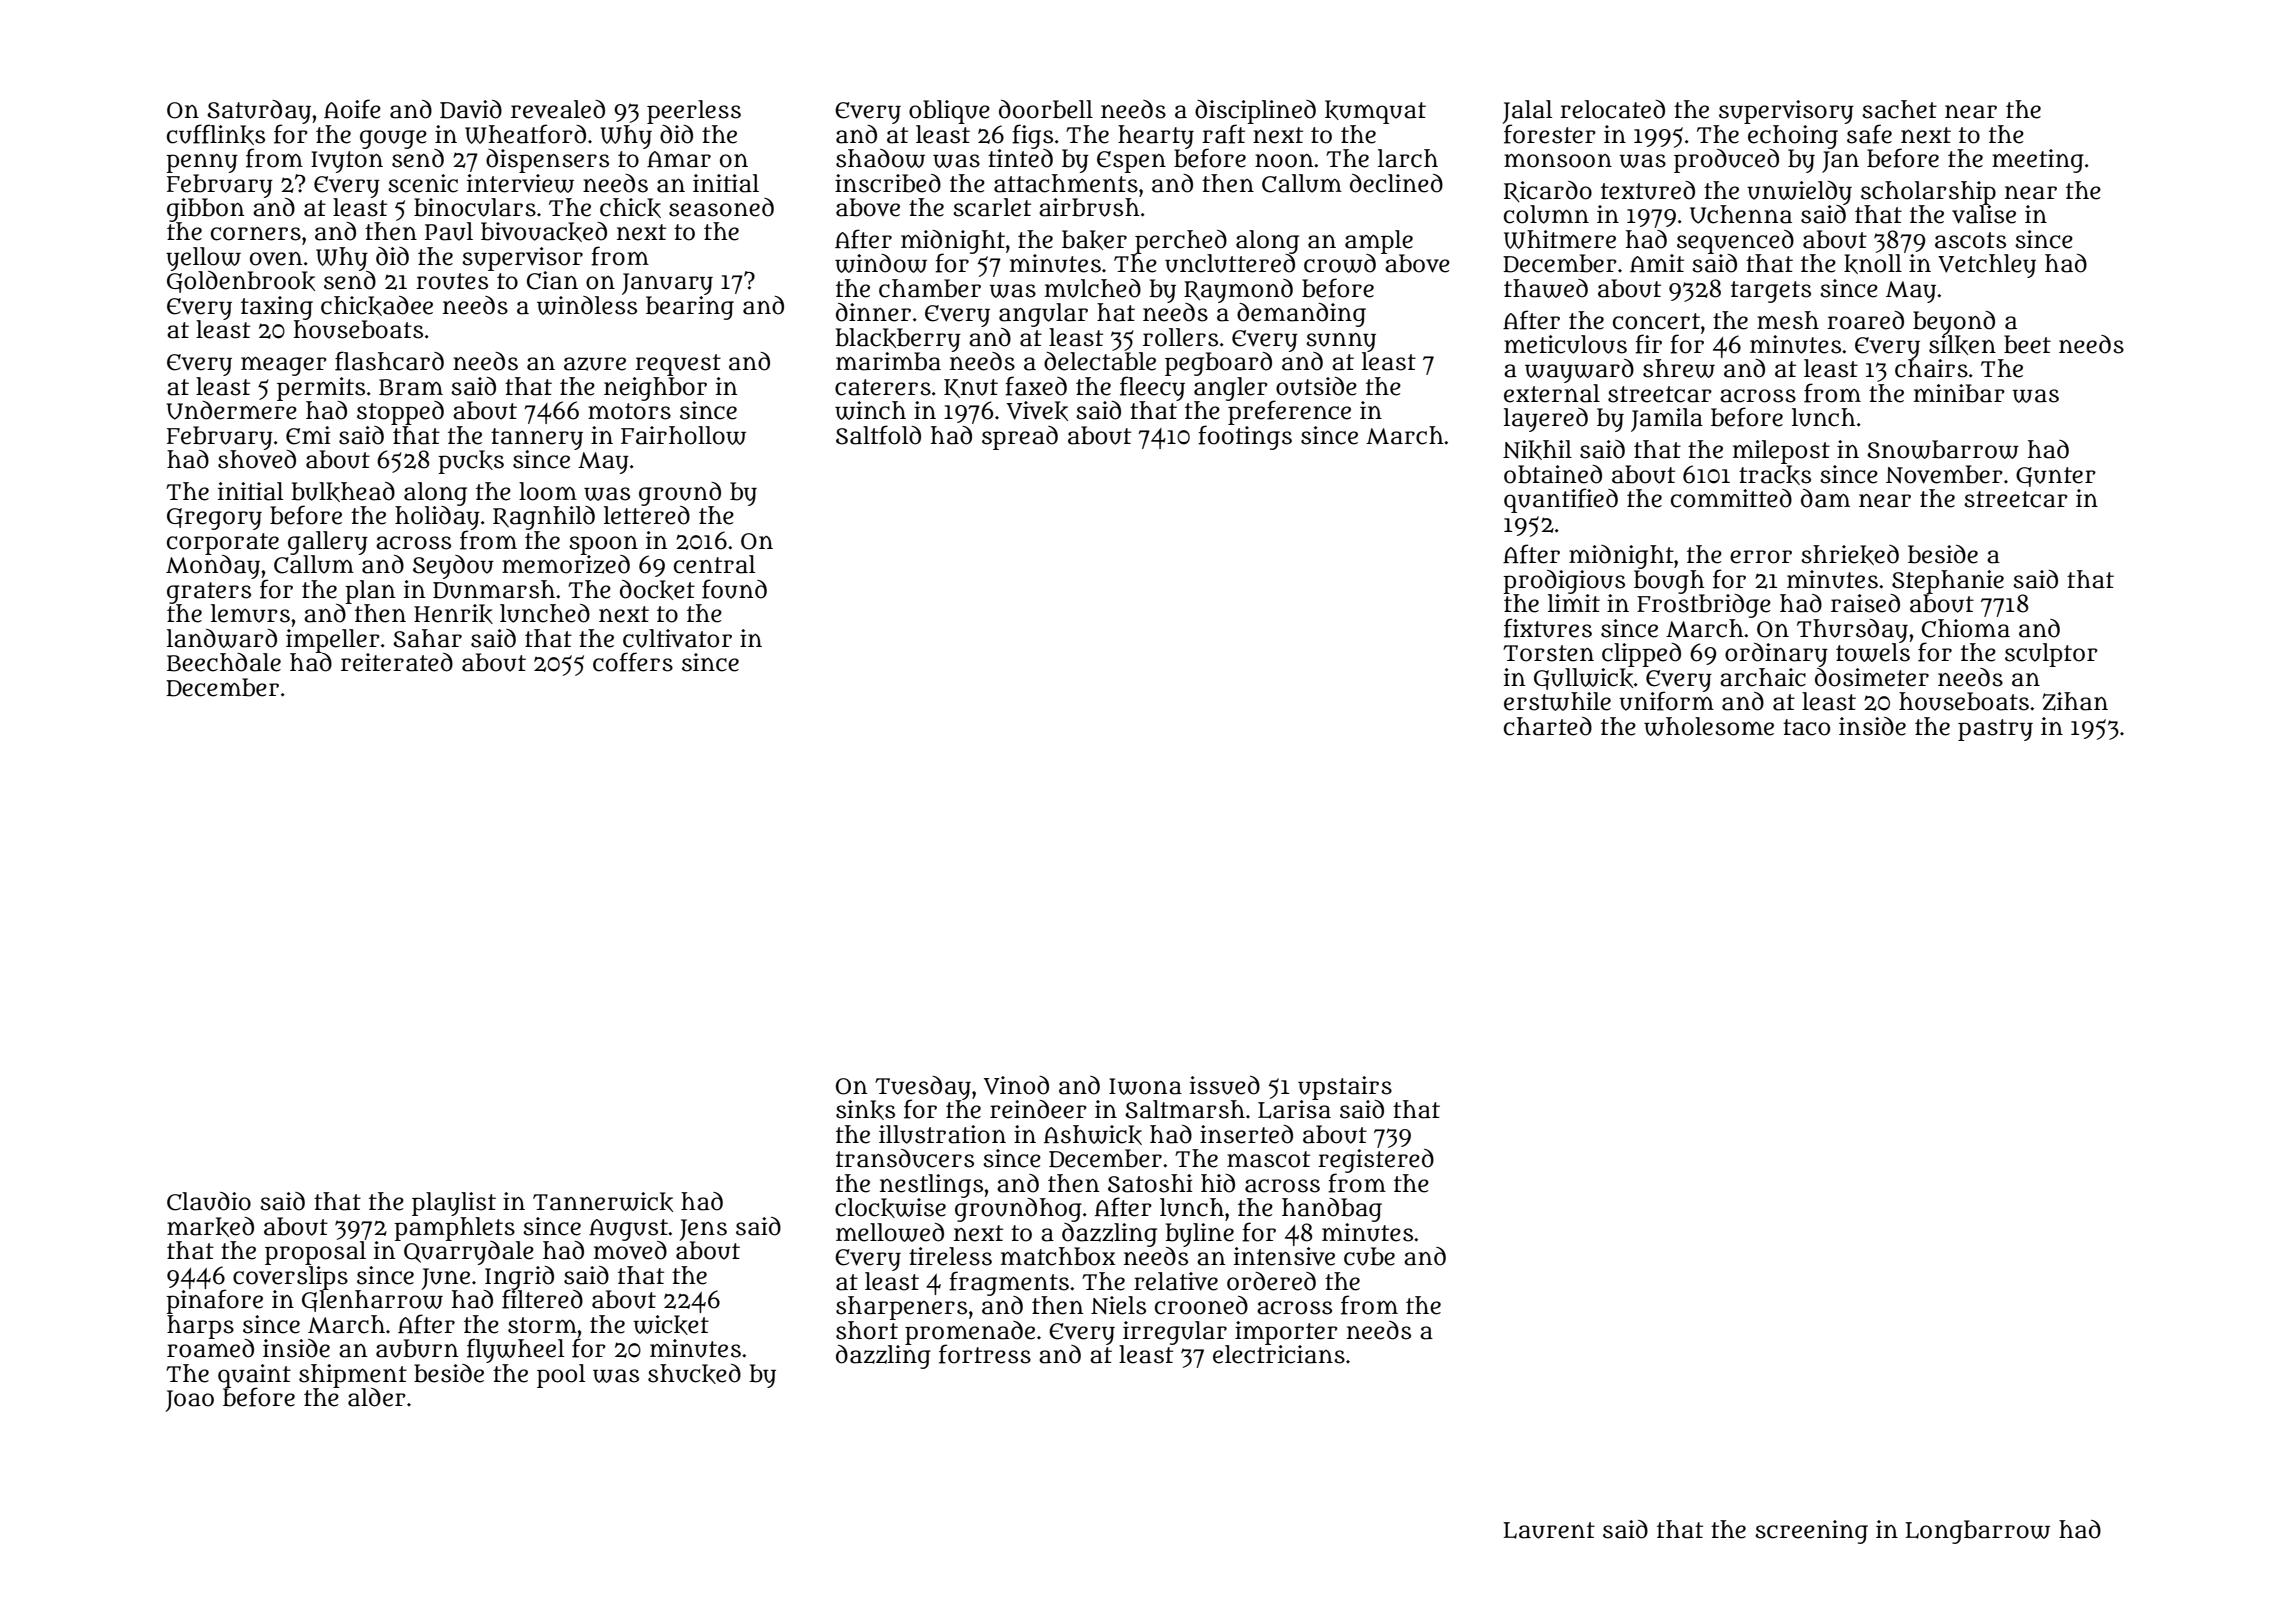  What do you see at coordinates (209, 1201) in the screenshot?
I see `Claudio` at bounding box center [209, 1201].
